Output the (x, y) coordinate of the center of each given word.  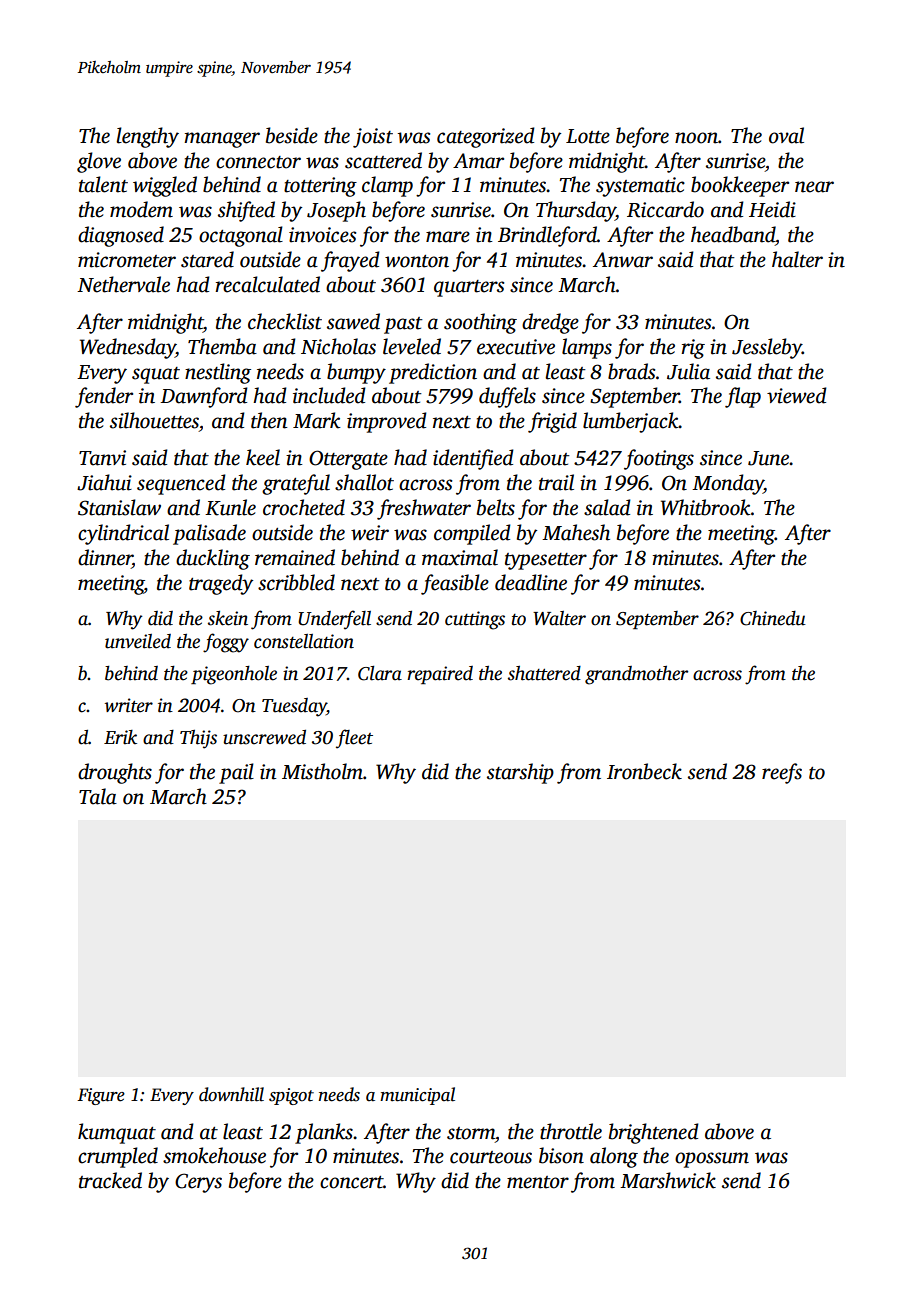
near (814, 187)
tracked (110, 1180)
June (768, 458)
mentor (538, 1182)
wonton (417, 261)
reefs (782, 773)
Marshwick (668, 1180)
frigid (552, 422)
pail (236, 773)
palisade (209, 534)
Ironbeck (644, 771)
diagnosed (121, 236)
